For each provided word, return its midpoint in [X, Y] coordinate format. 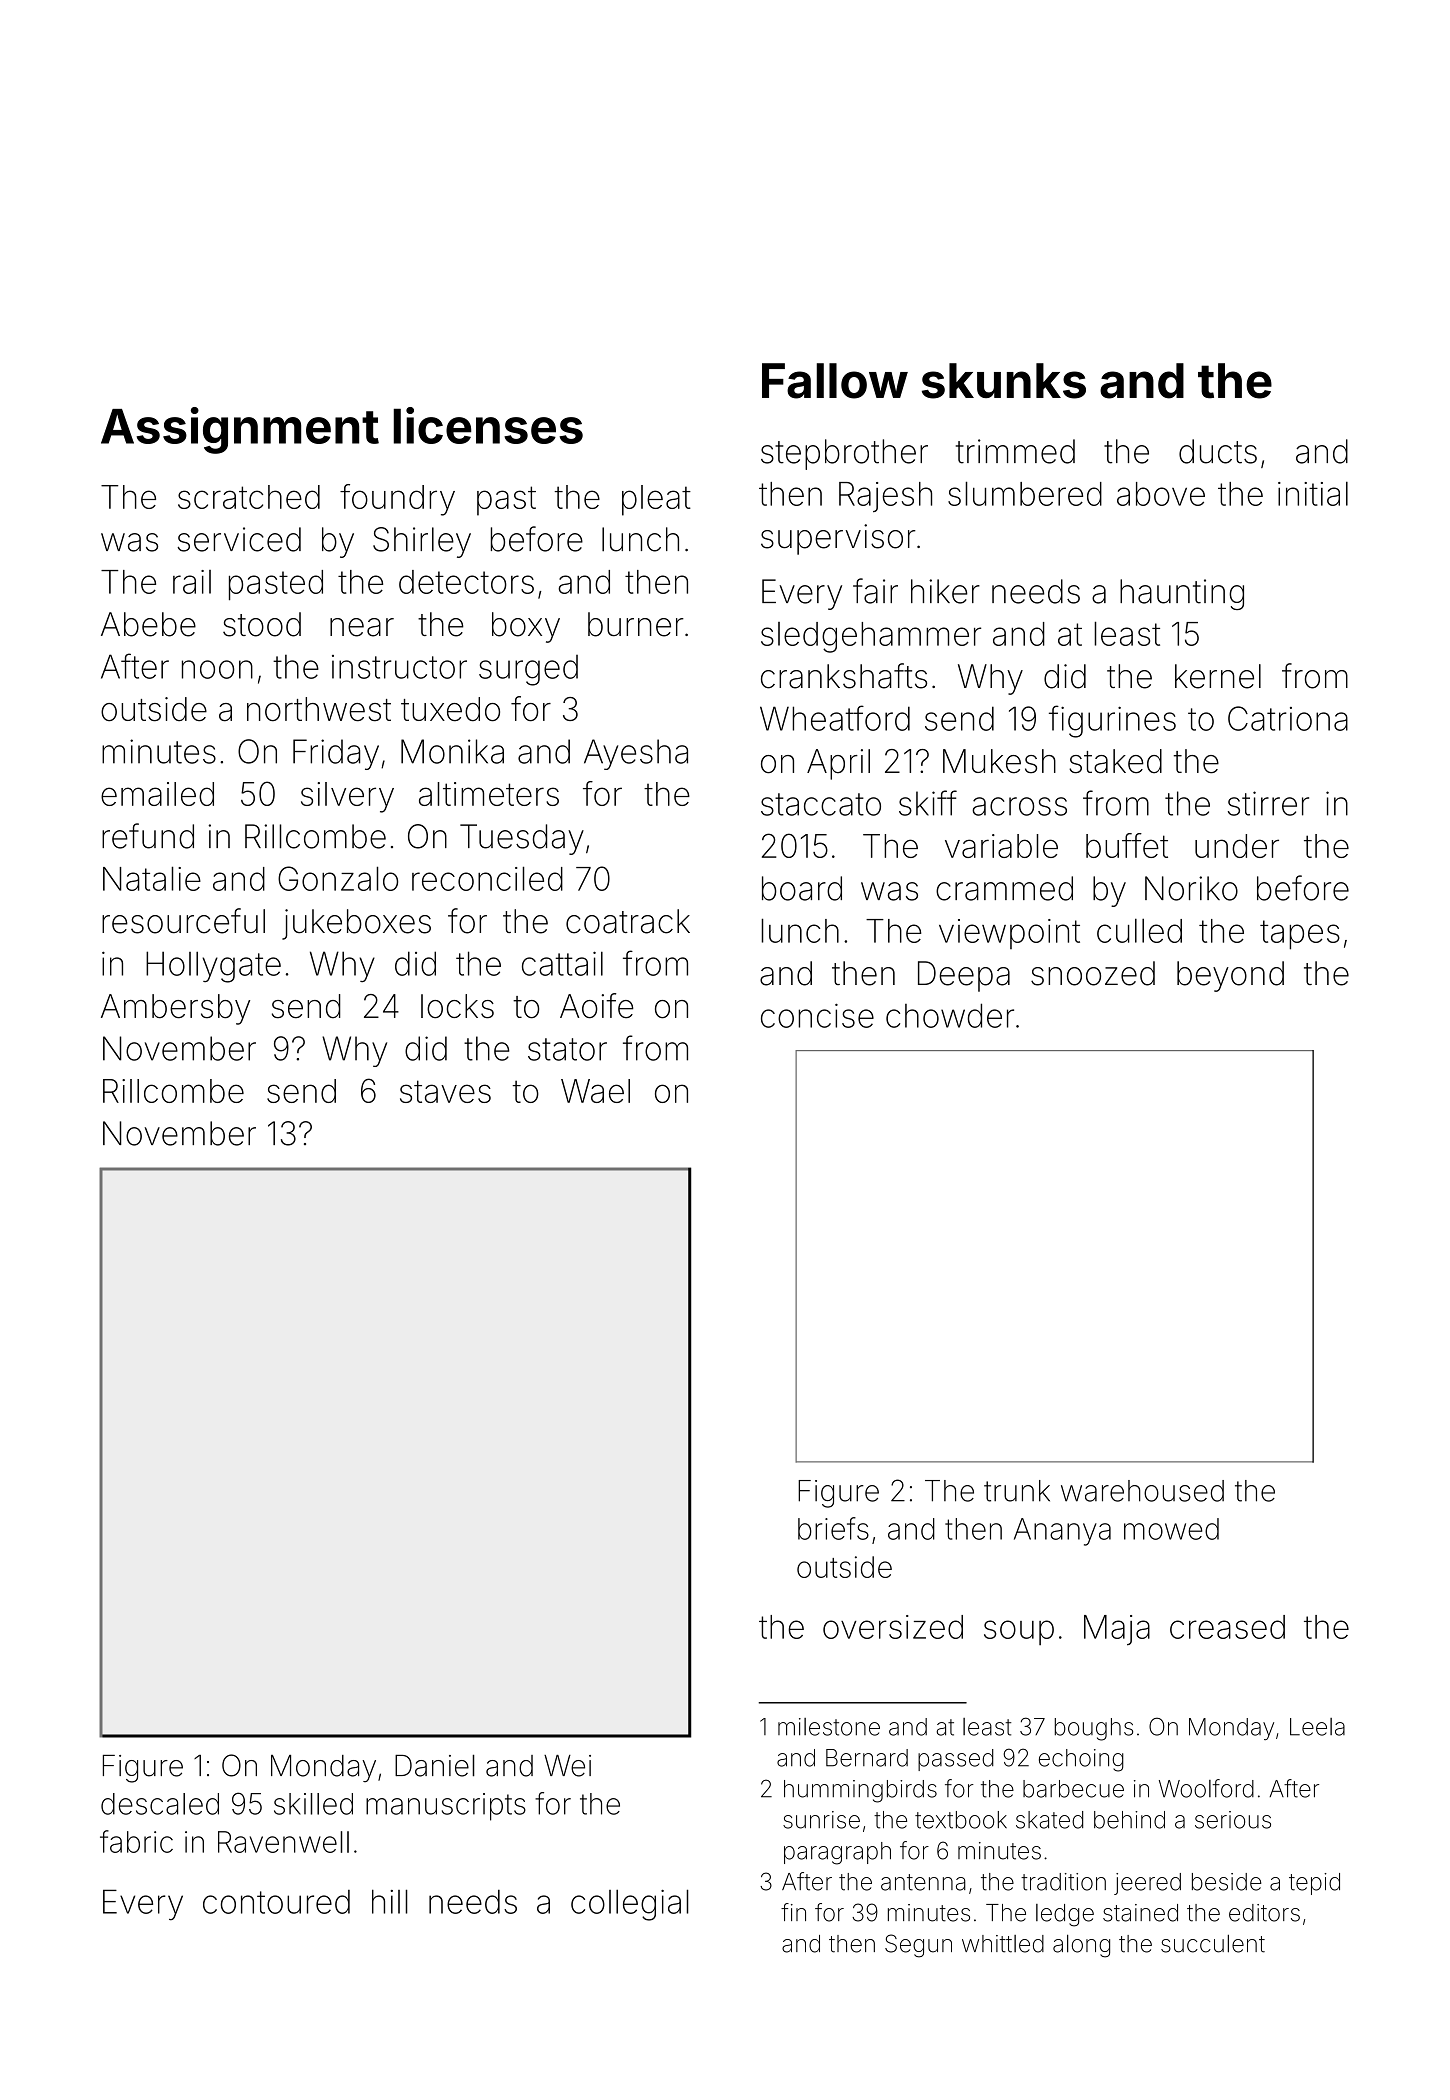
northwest [319, 709]
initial [1313, 493]
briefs [833, 1528]
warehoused [1142, 1491]
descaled [160, 1804]
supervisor [838, 539]
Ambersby [175, 1009]
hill [390, 1901]
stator [567, 1049]
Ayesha [636, 754]
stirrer [1268, 803]
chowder [950, 1015]
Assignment [240, 430]
